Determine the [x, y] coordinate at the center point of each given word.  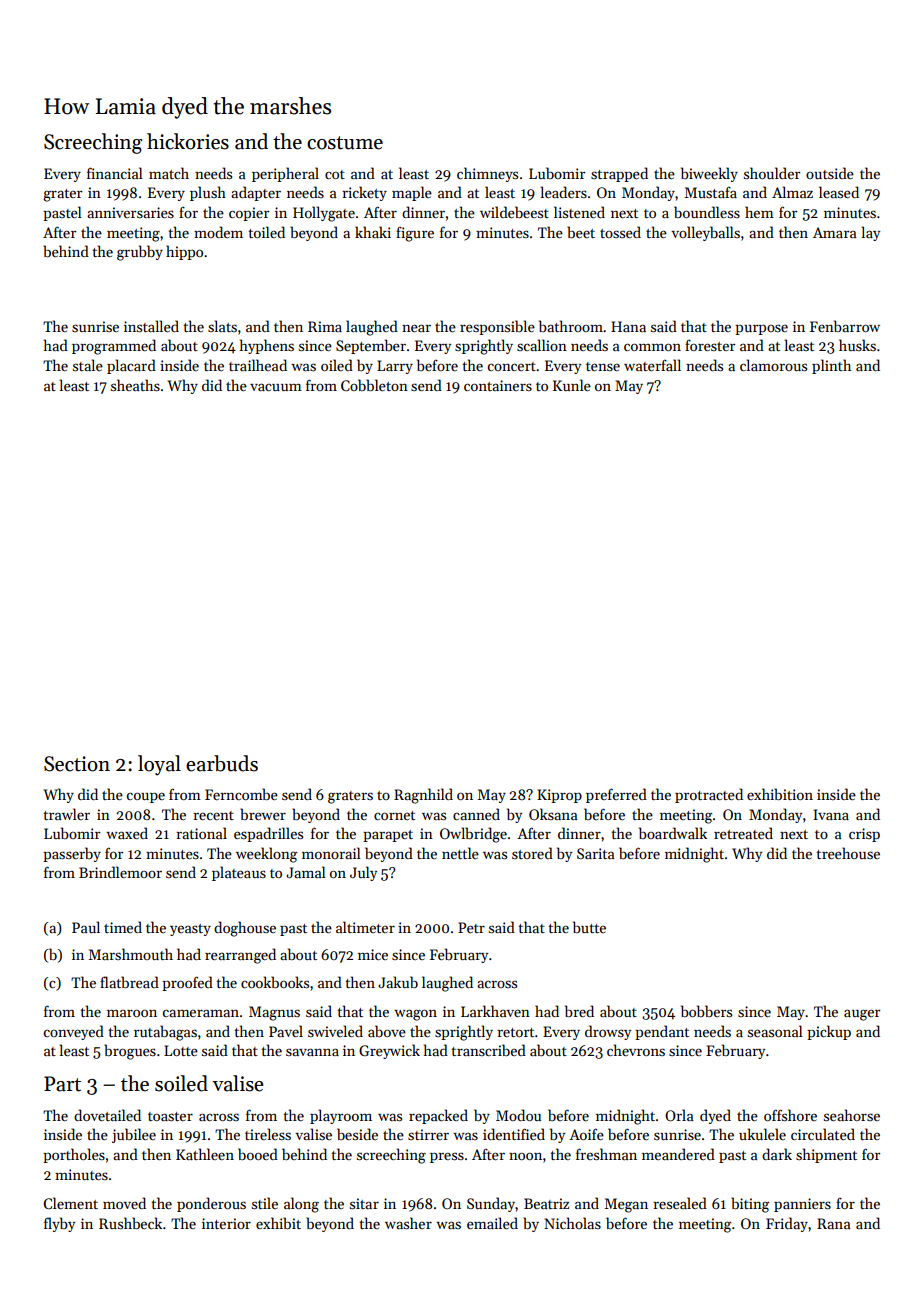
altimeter [365, 927]
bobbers [706, 1011]
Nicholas [572, 1223]
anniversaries [130, 212]
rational [201, 833]
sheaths [135, 385]
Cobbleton [374, 385]
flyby [59, 1224]
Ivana [831, 814]
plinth [831, 366]
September [371, 346]
